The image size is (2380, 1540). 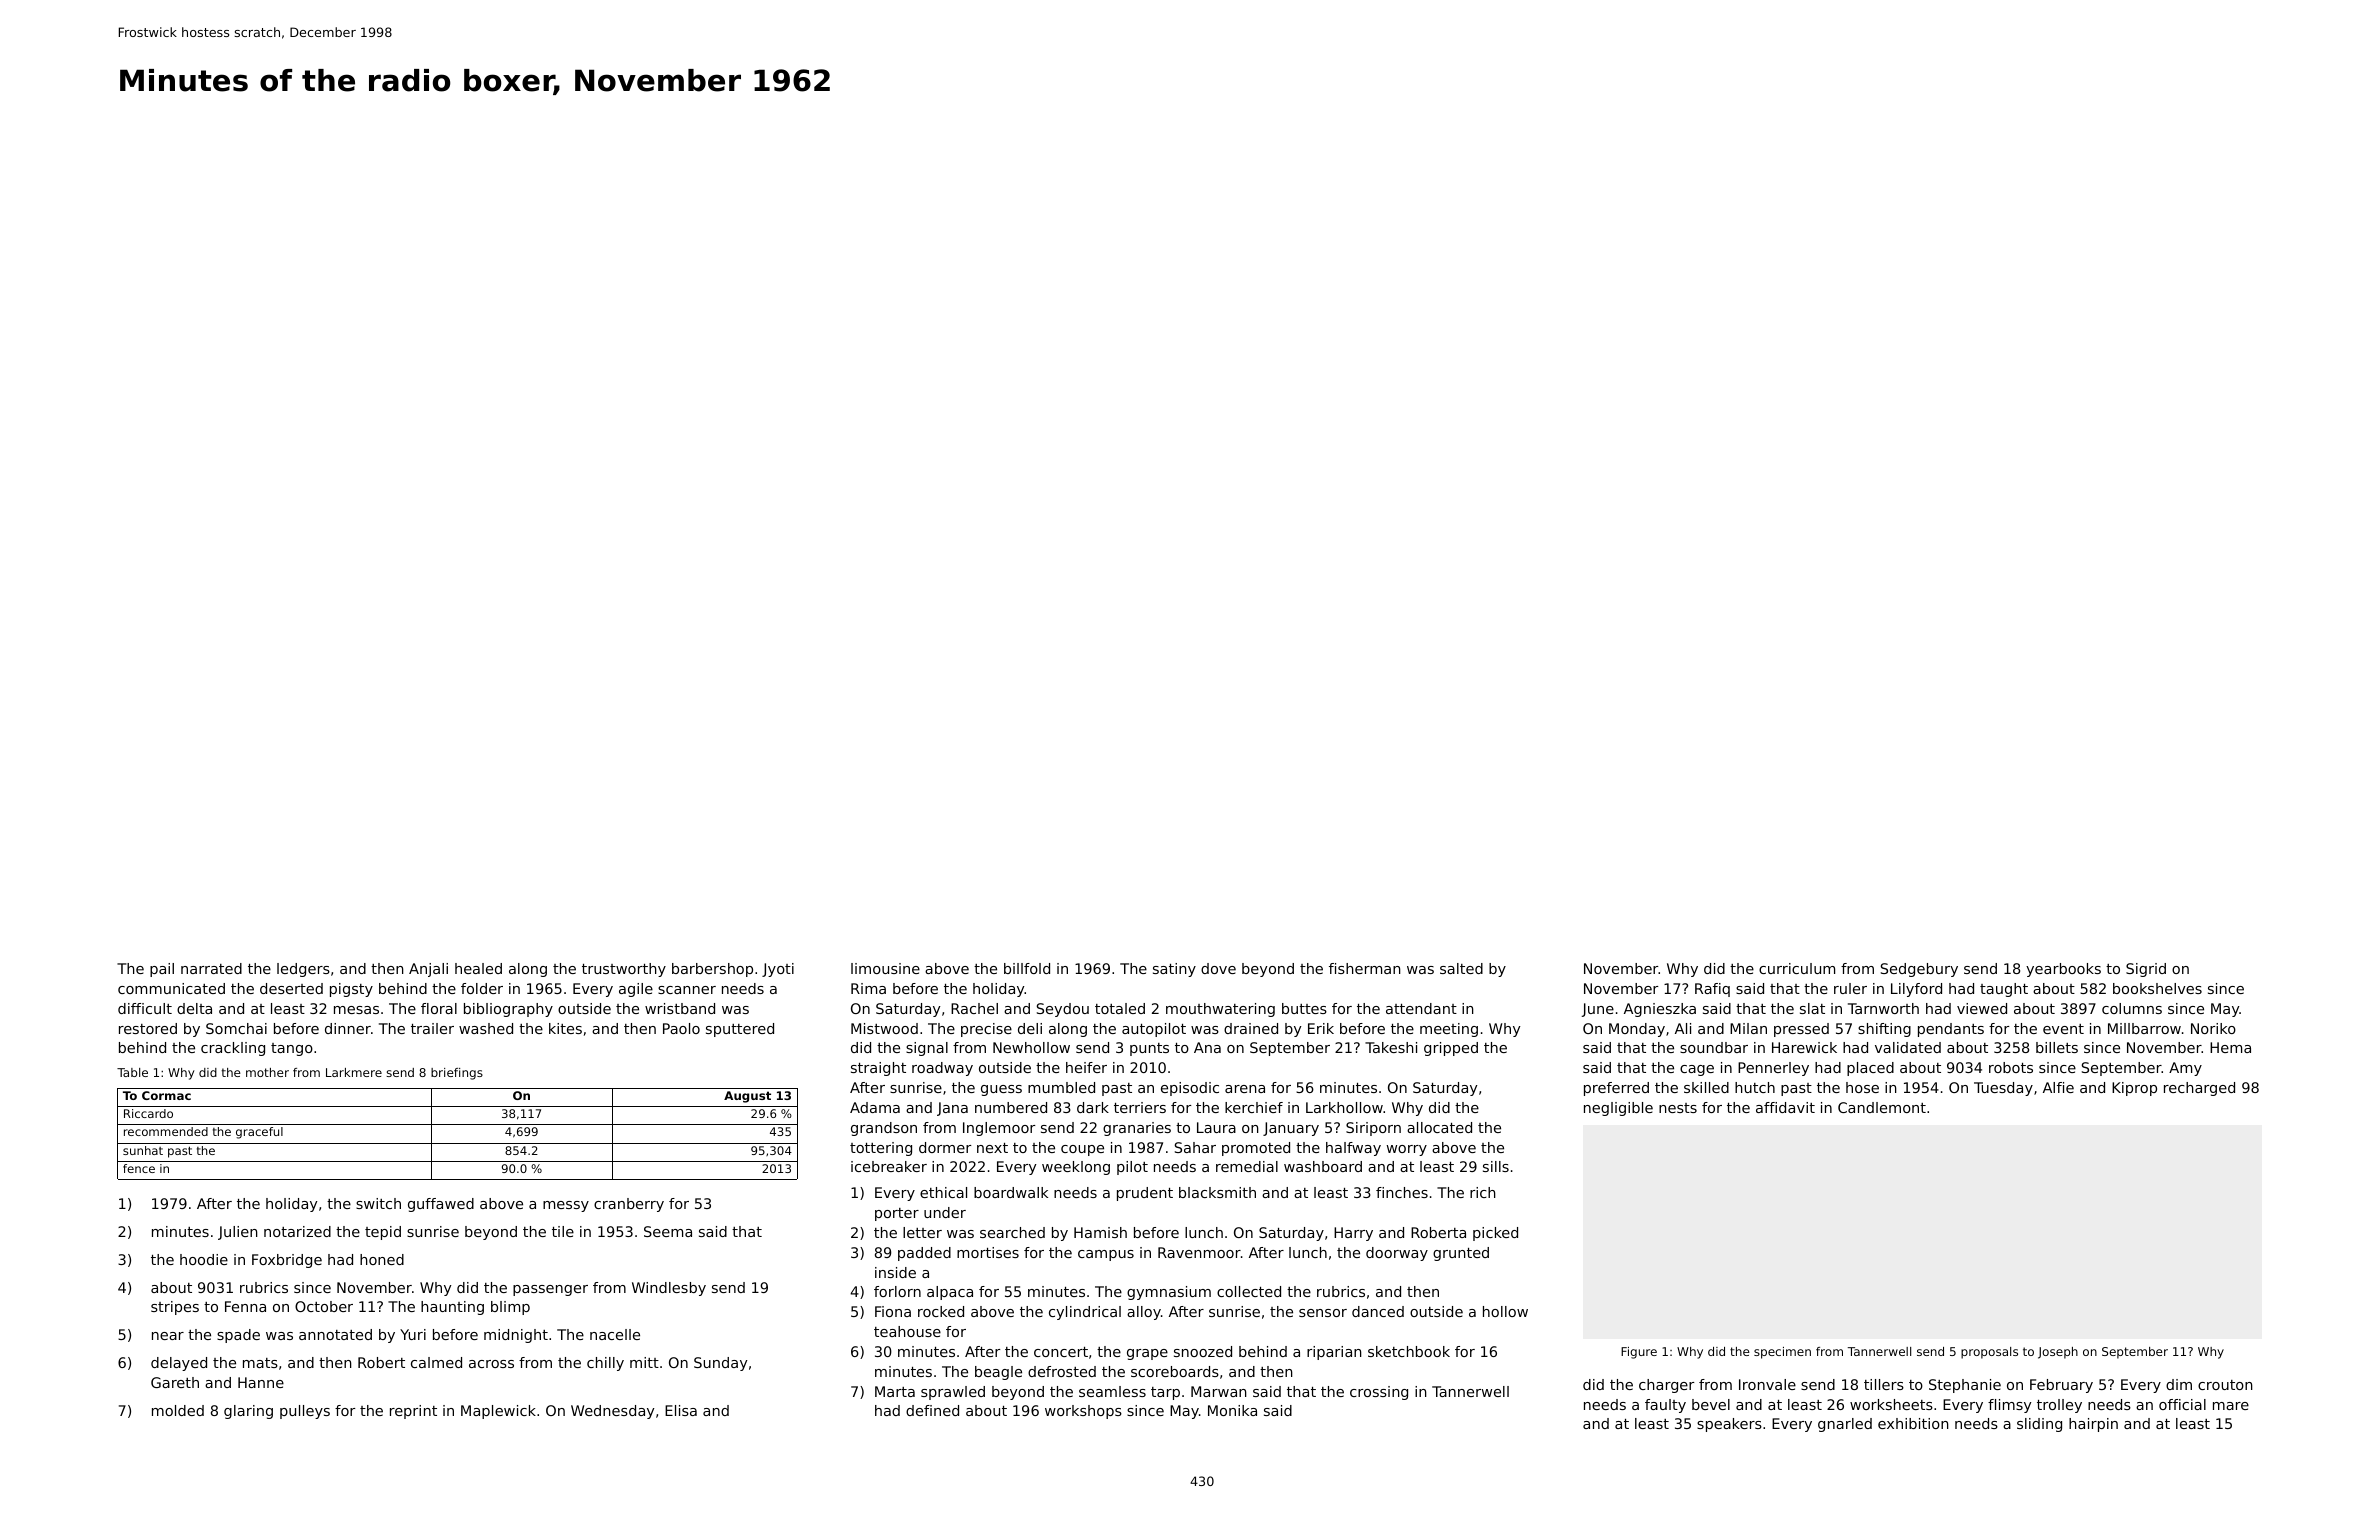 I want to click on affidavit, so click(x=1785, y=1107).
